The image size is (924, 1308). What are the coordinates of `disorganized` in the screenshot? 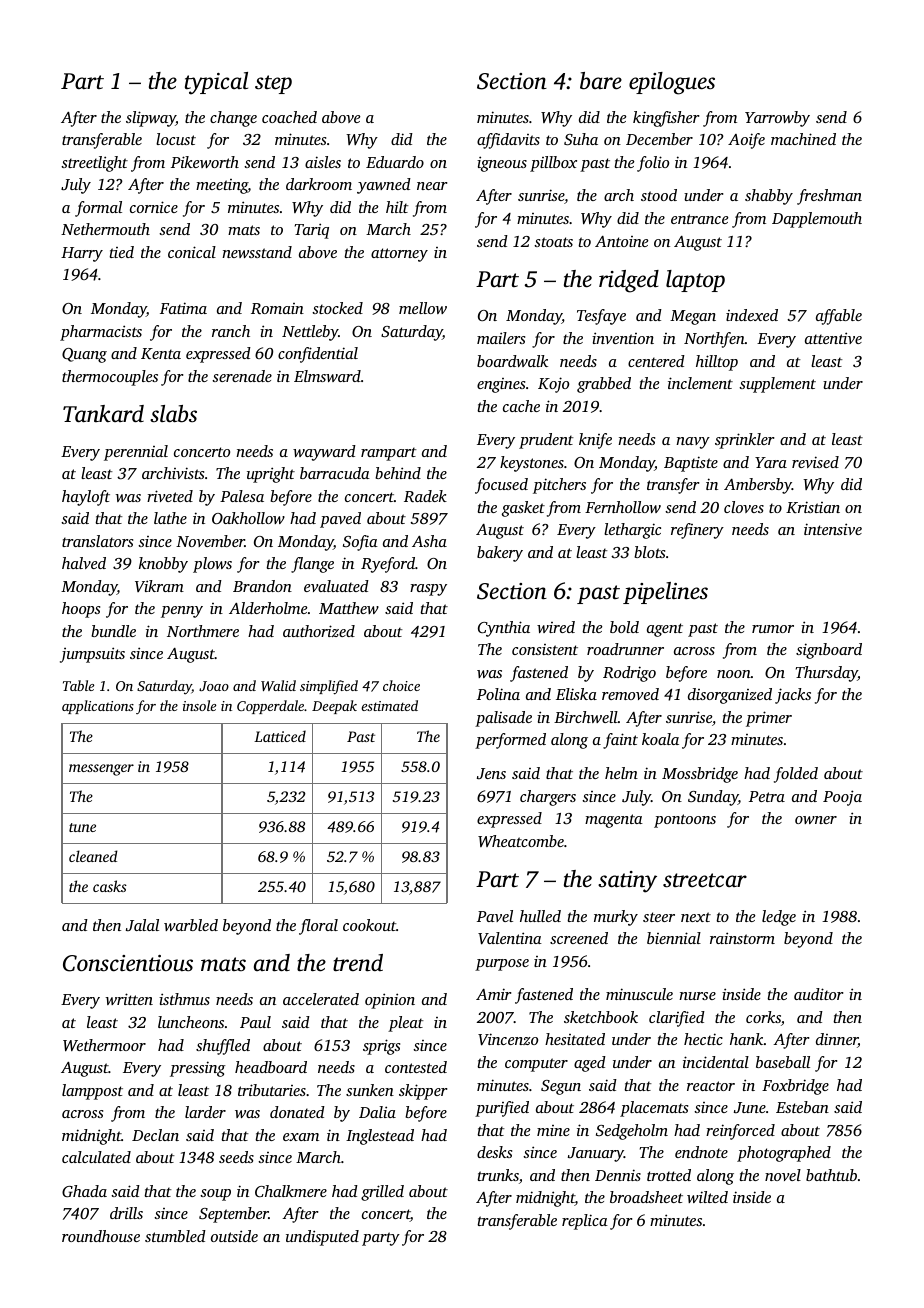 It's located at (730, 696).
